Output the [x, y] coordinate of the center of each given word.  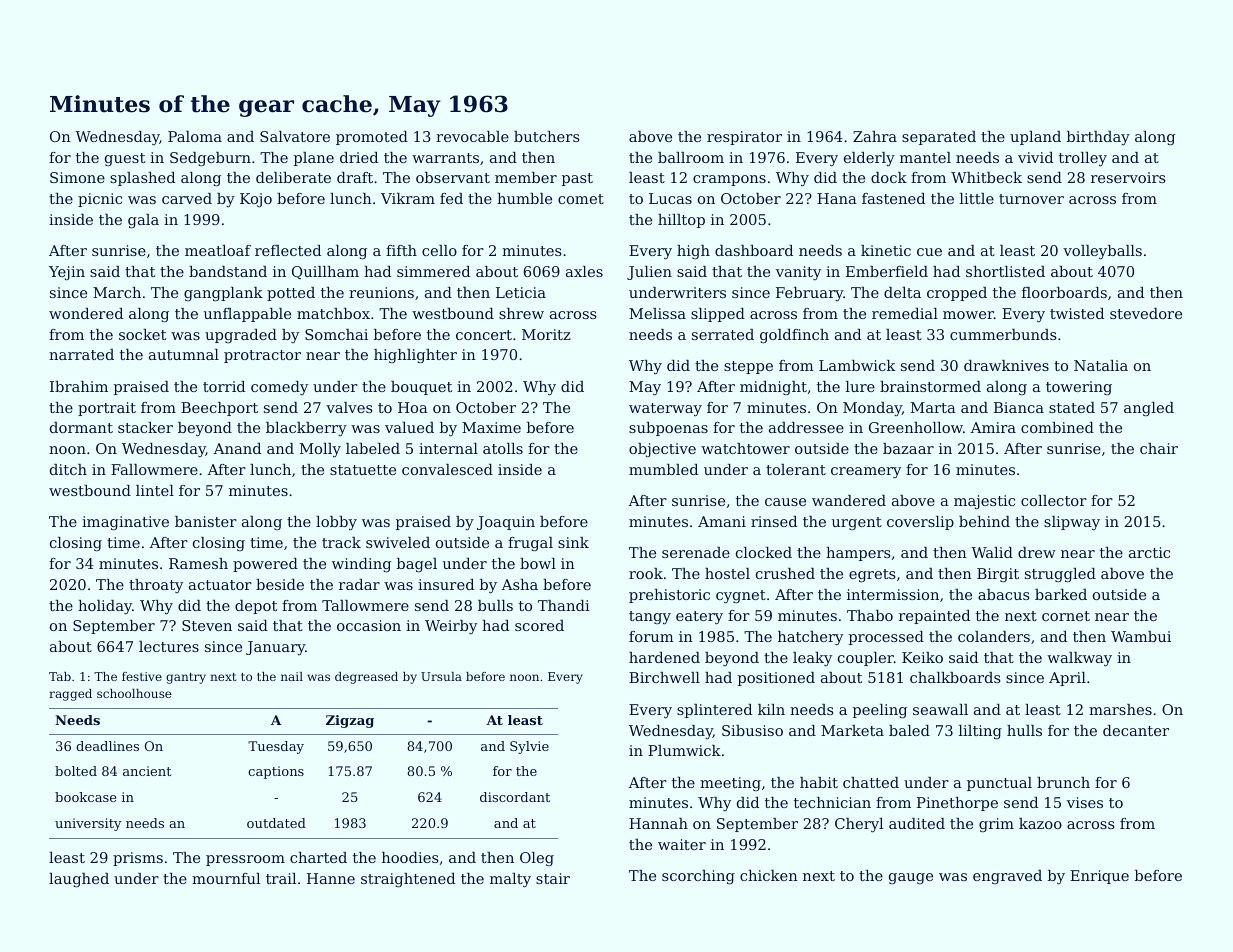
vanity [798, 273]
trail [281, 878]
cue [929, 252]
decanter [1136, 730]
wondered [86, 313]
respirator [744, 138]
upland [1035, 138]
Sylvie [529, 747]
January [275, 648]
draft [355, 177]
